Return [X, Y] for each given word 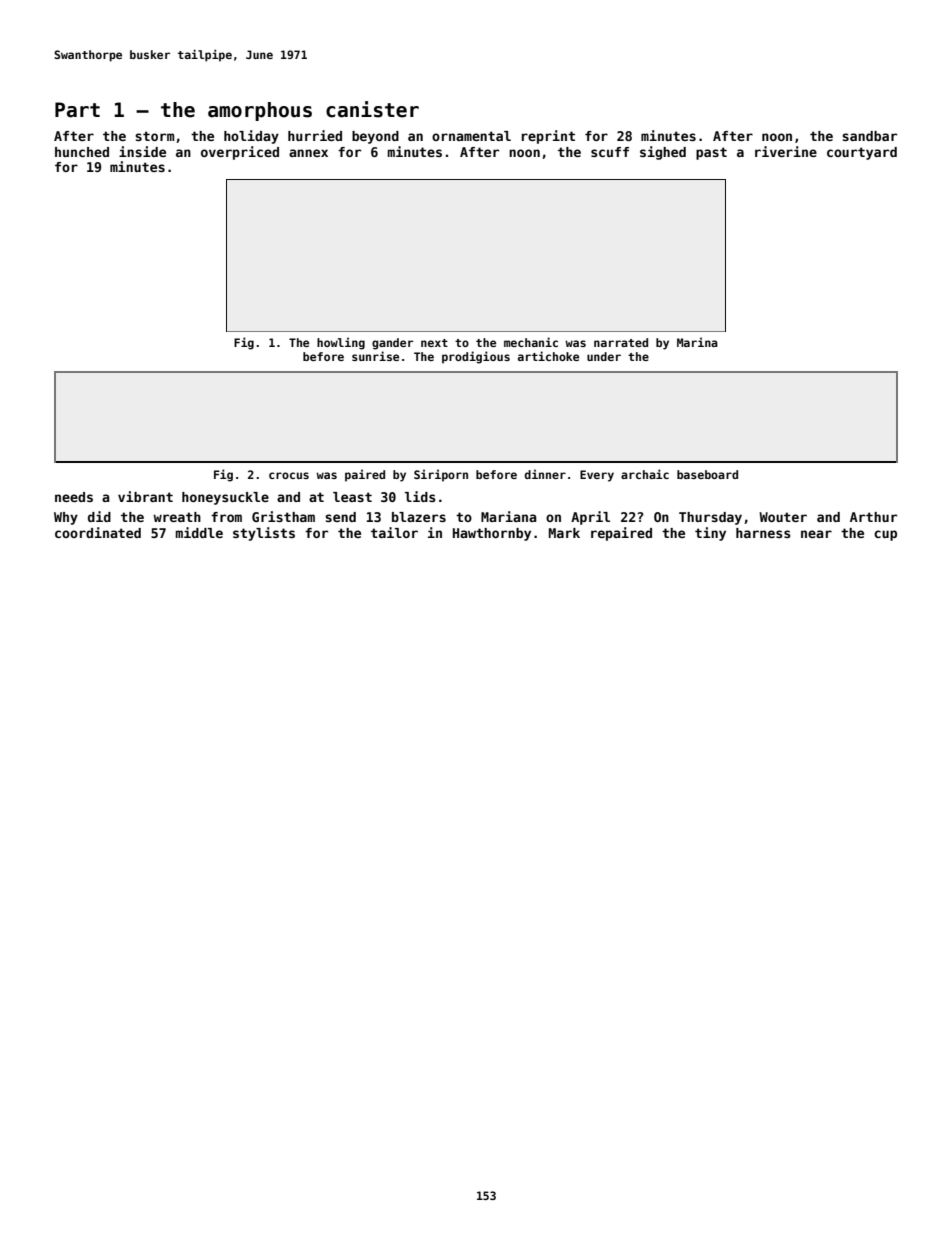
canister [372, 109]
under [604, 356]
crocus [289, 475]
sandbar [869, 136]
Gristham [283, 516]
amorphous [260, 111]
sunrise [375, 356]
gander [392, 344]
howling [341, 343]
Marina [697, 342]
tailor [394, 532]
